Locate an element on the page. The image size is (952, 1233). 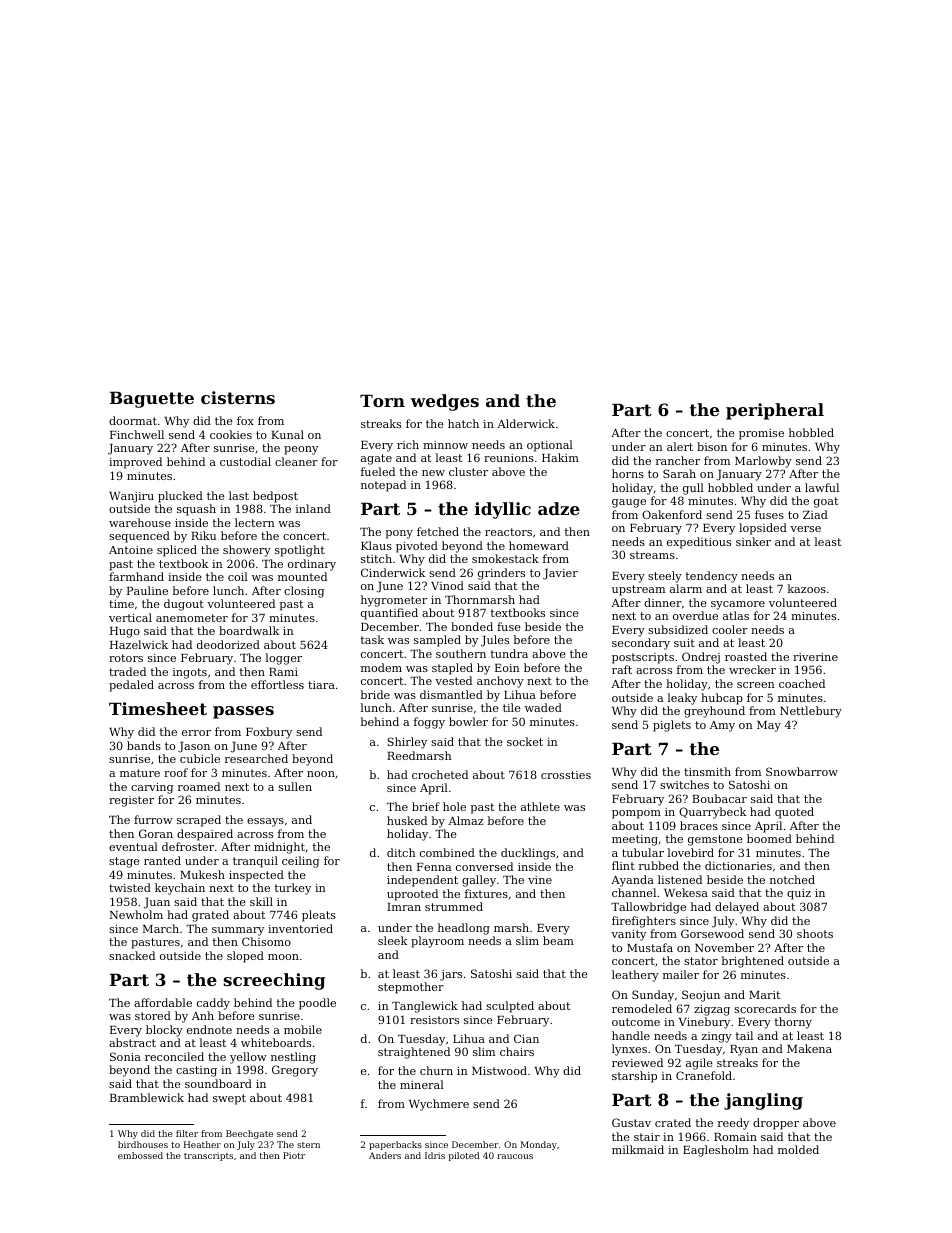
sycamore is located at coordinates (738, 605).
